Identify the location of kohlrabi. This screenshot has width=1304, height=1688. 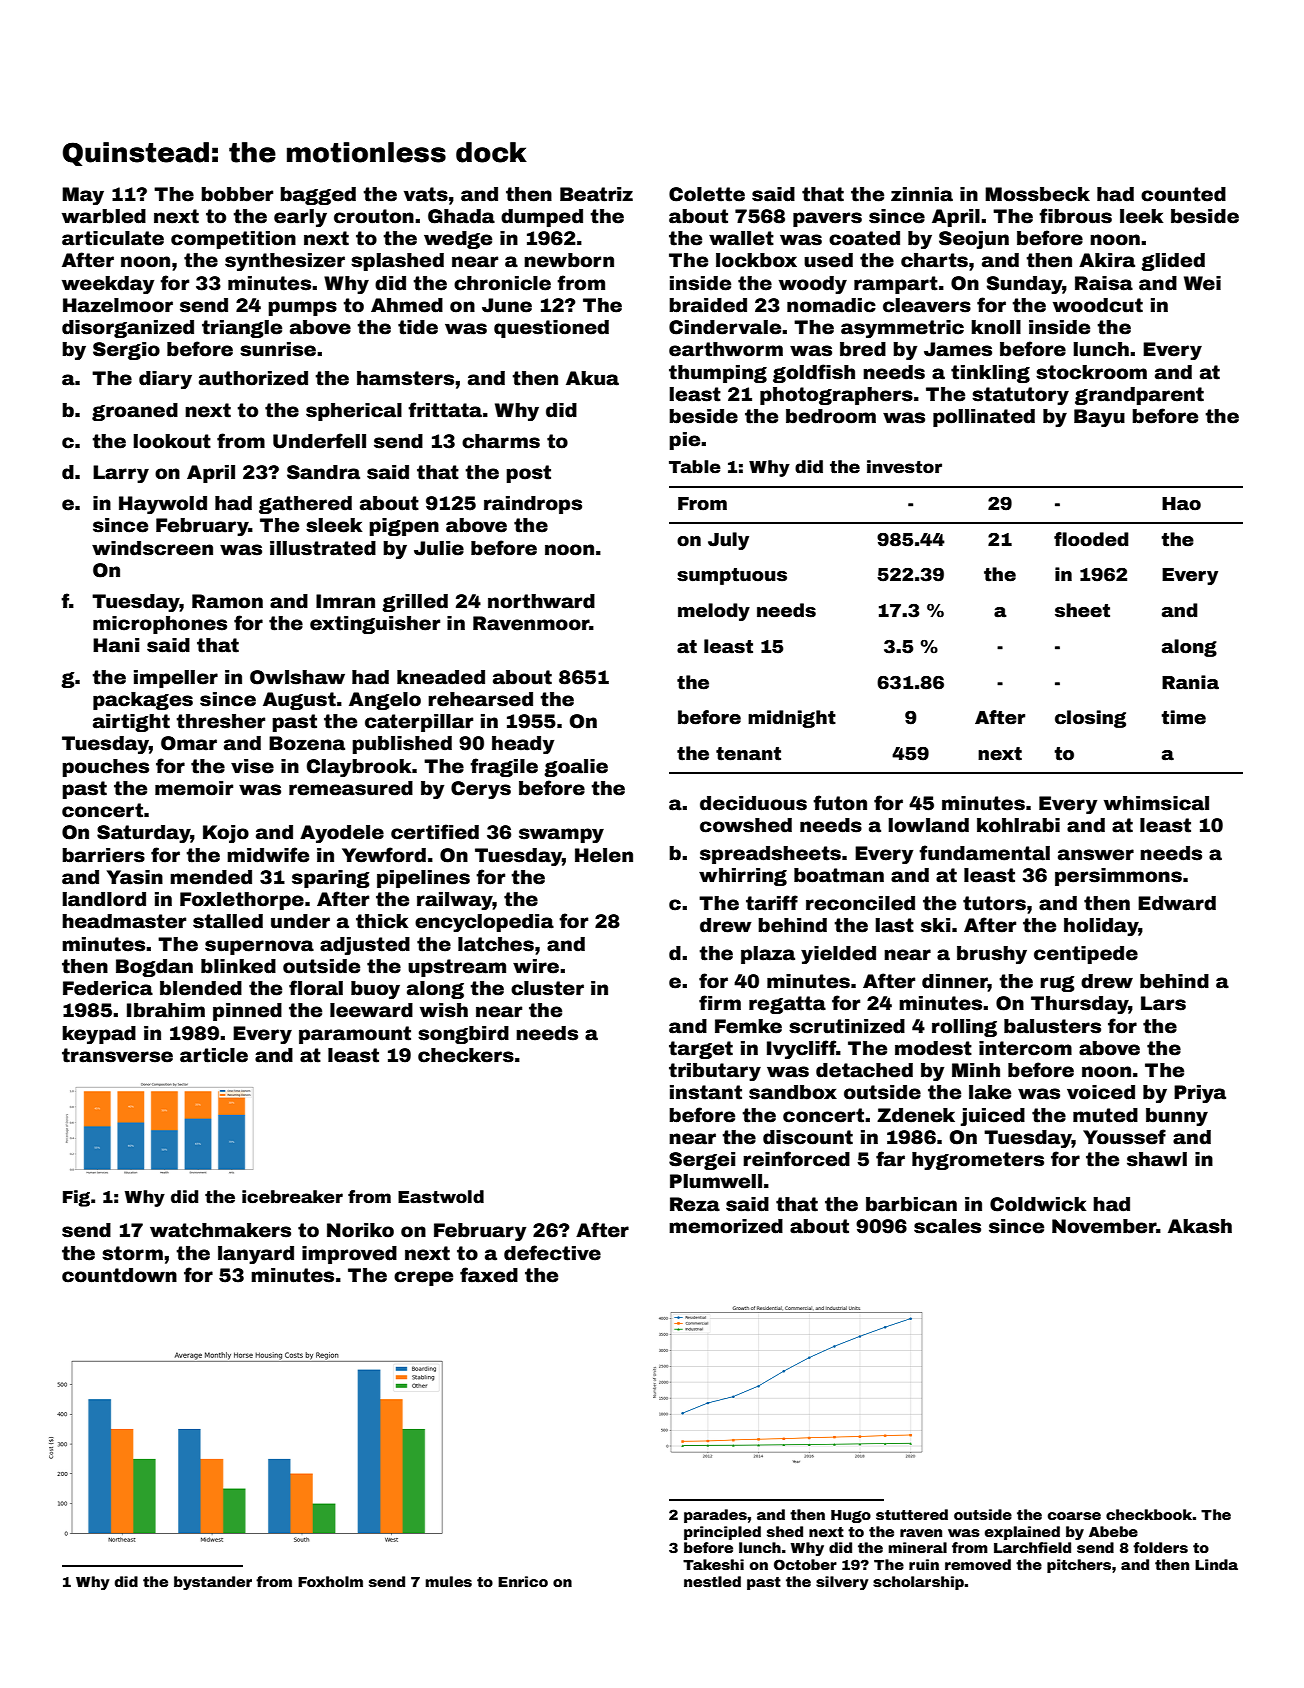
(1018, 825).
